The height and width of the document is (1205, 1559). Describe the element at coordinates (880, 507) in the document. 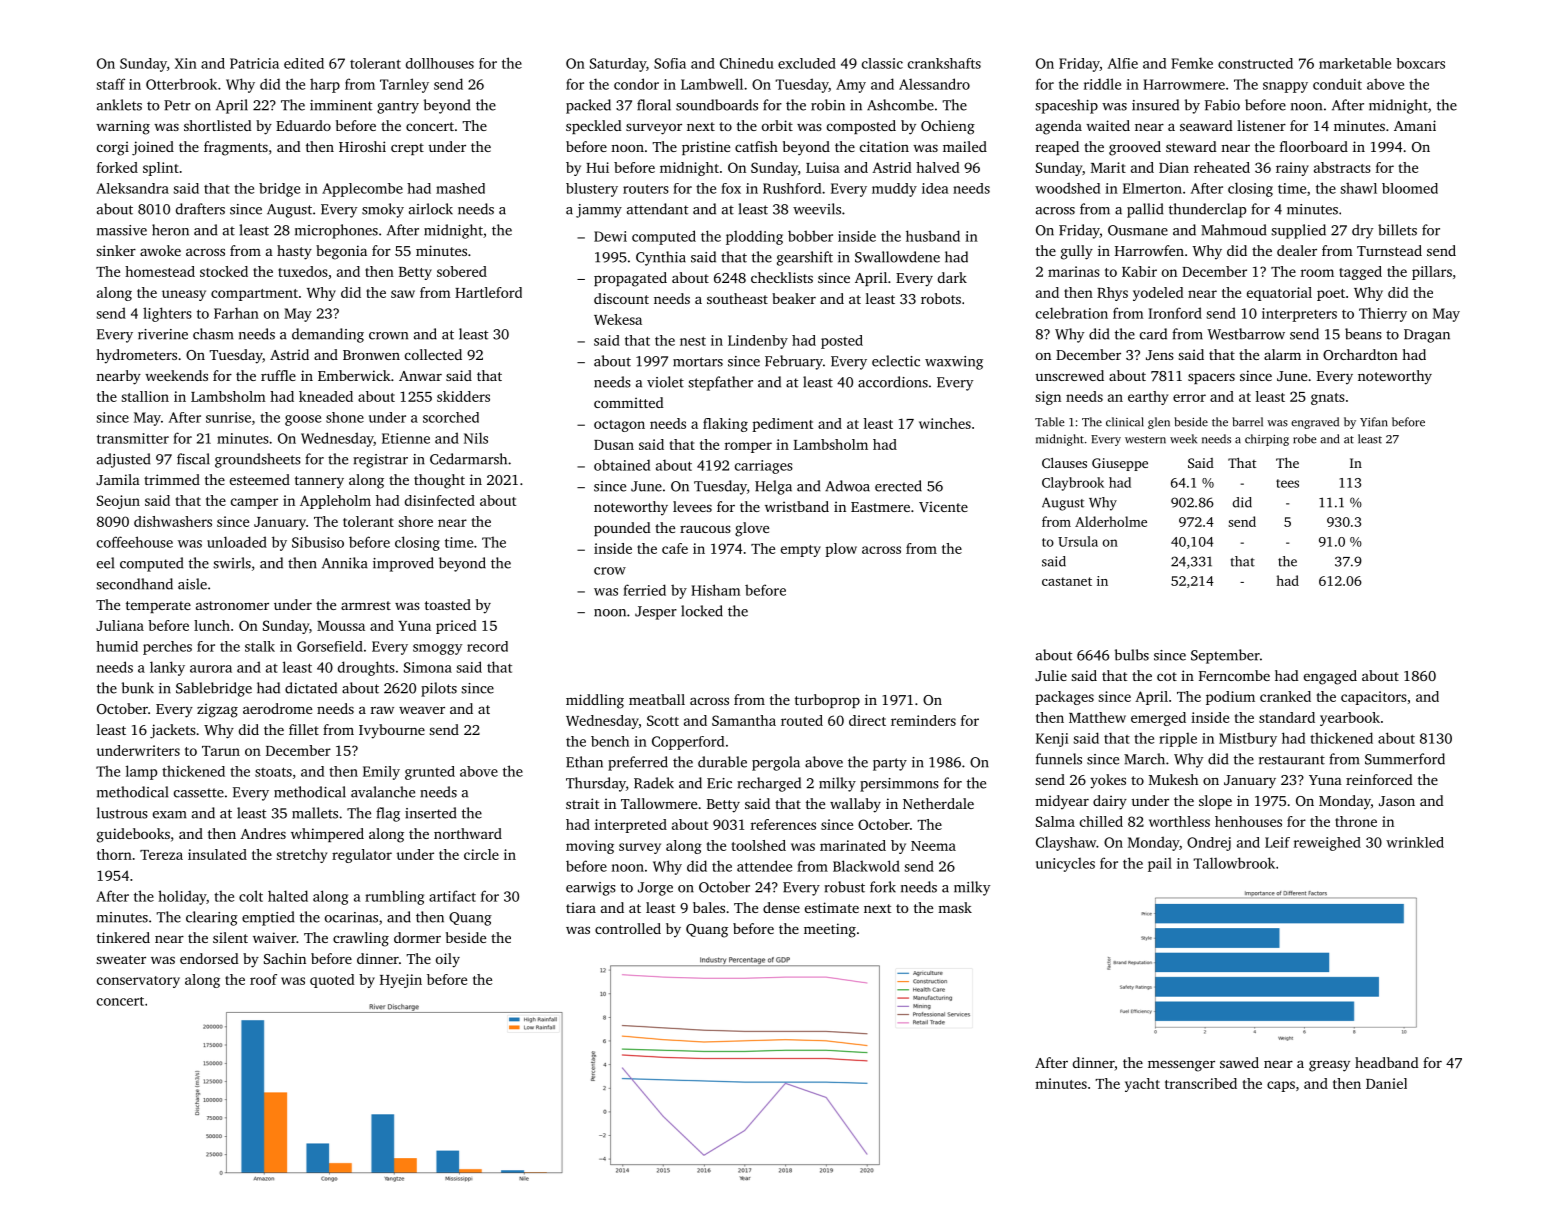

I see `Eastmere` at that location.
